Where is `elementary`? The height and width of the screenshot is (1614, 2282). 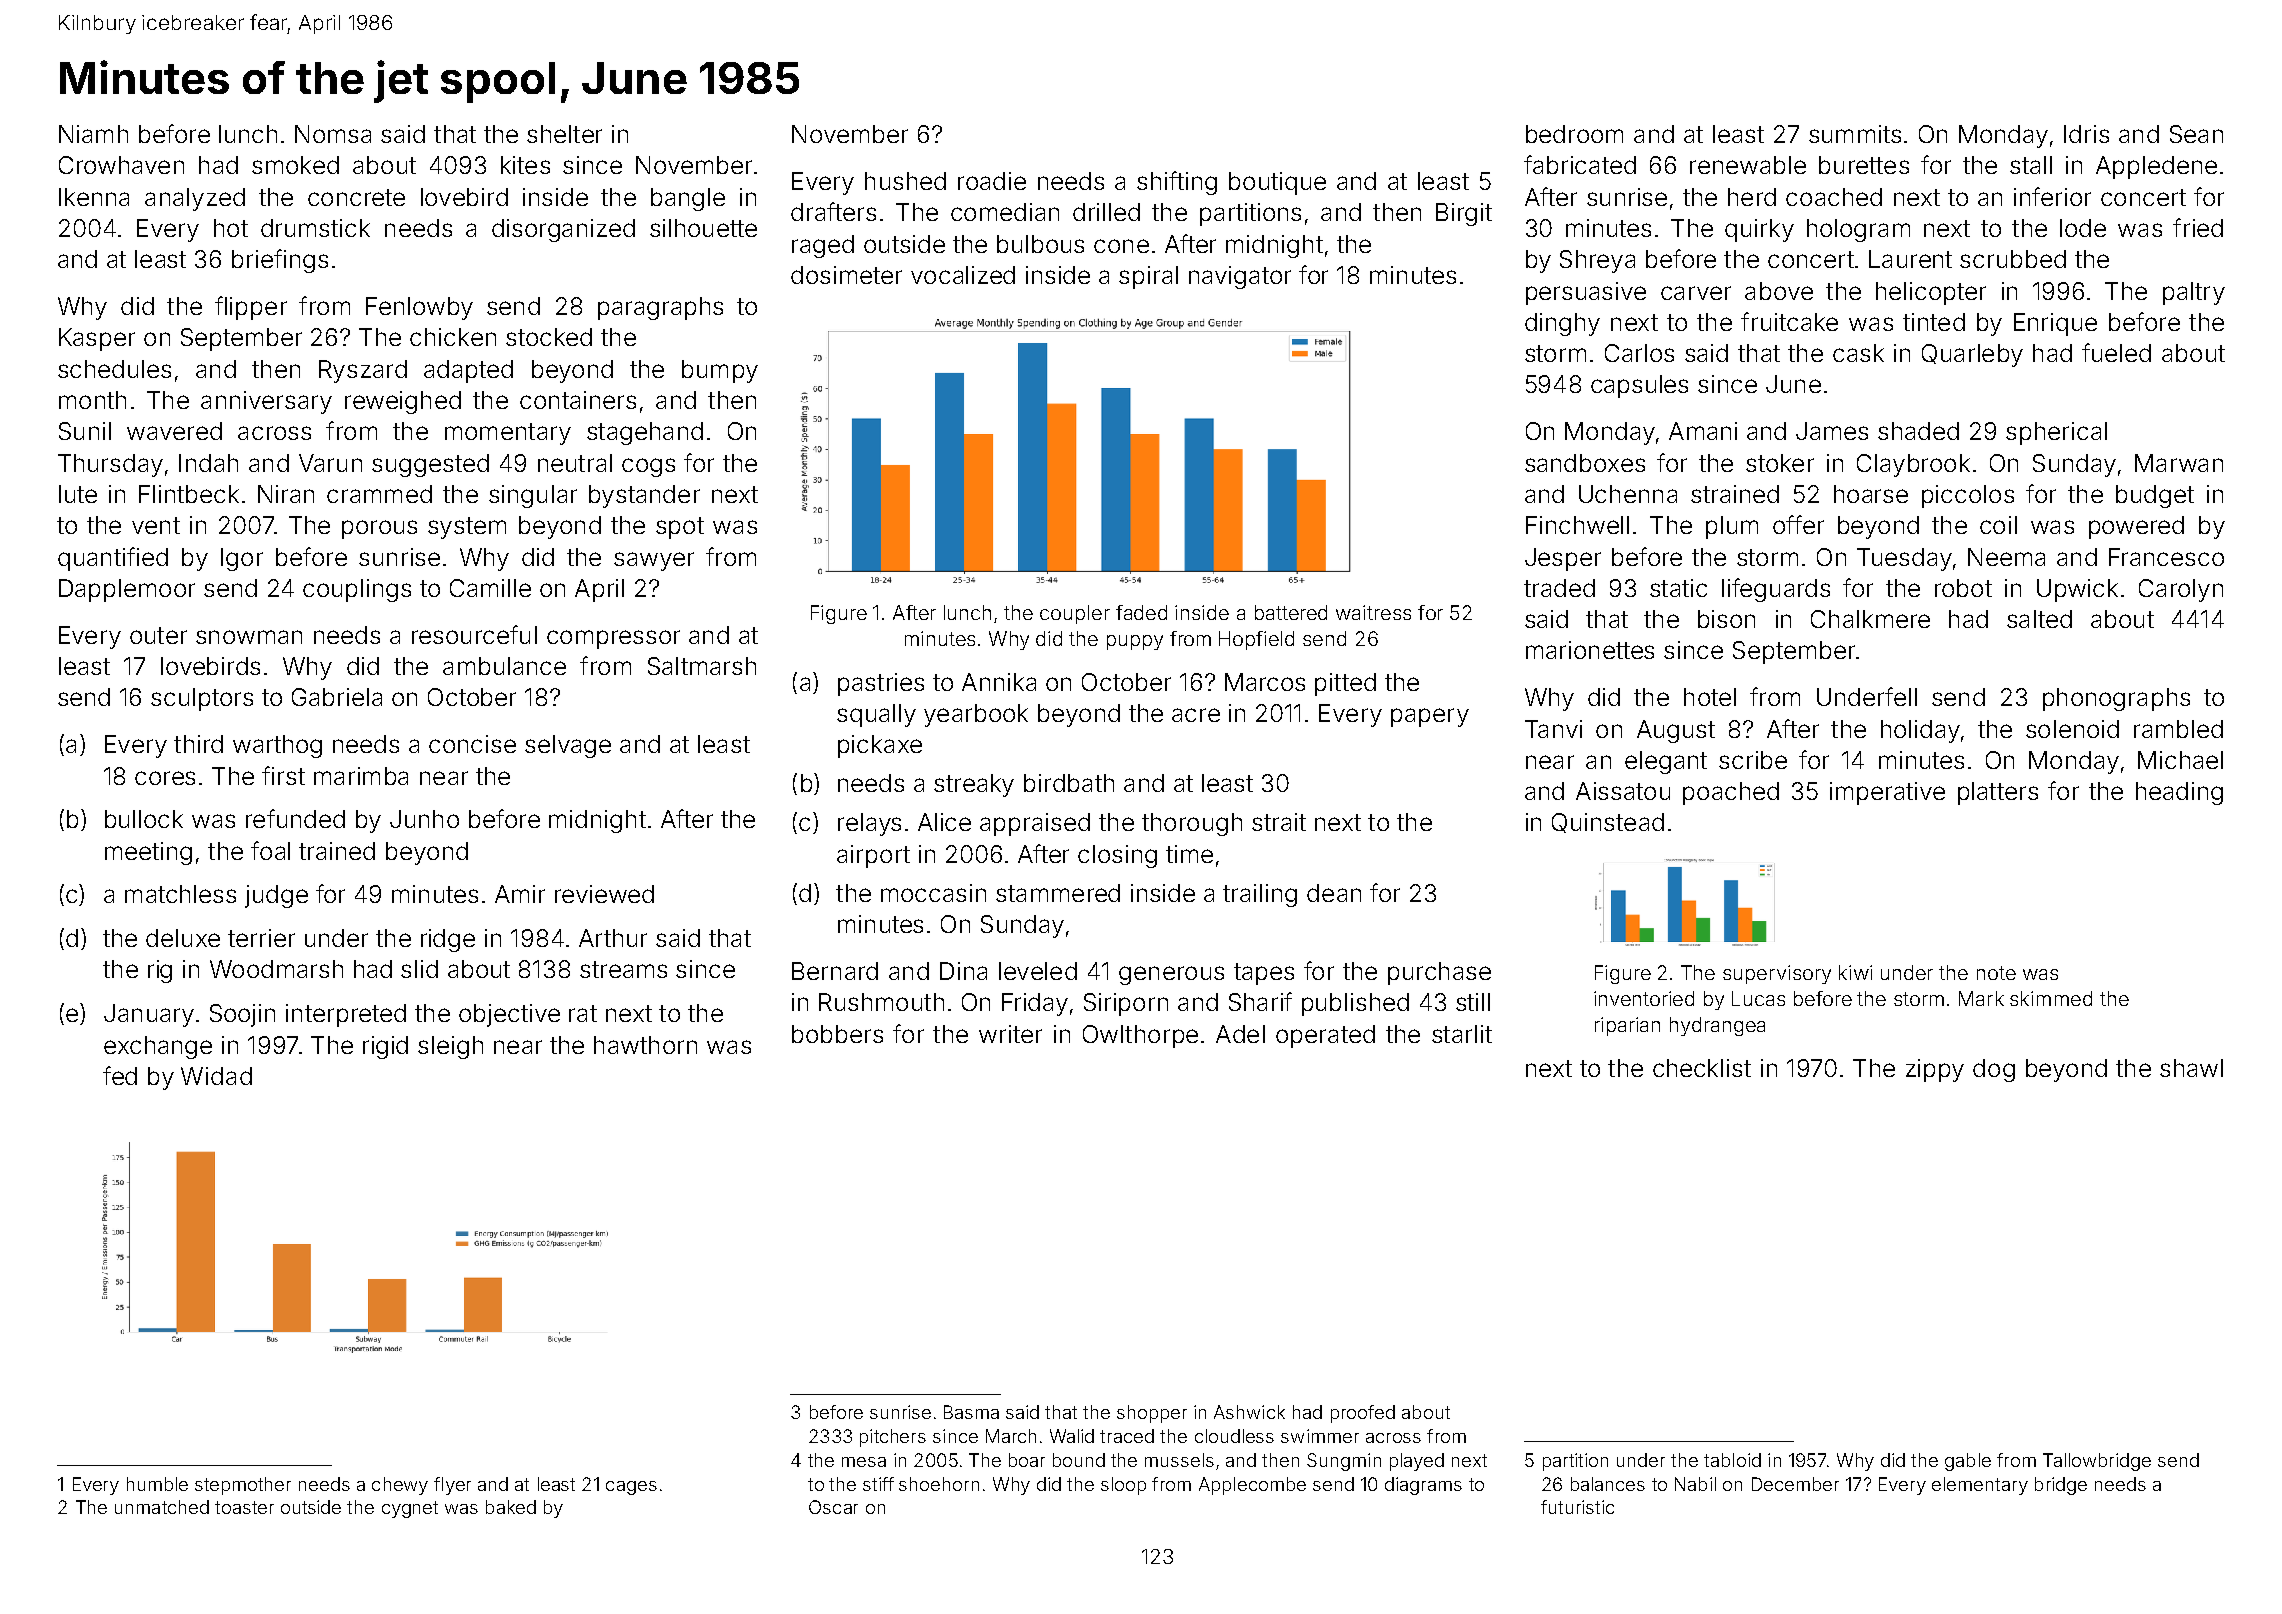
elementary is located at coordinates (1980, 1486).
